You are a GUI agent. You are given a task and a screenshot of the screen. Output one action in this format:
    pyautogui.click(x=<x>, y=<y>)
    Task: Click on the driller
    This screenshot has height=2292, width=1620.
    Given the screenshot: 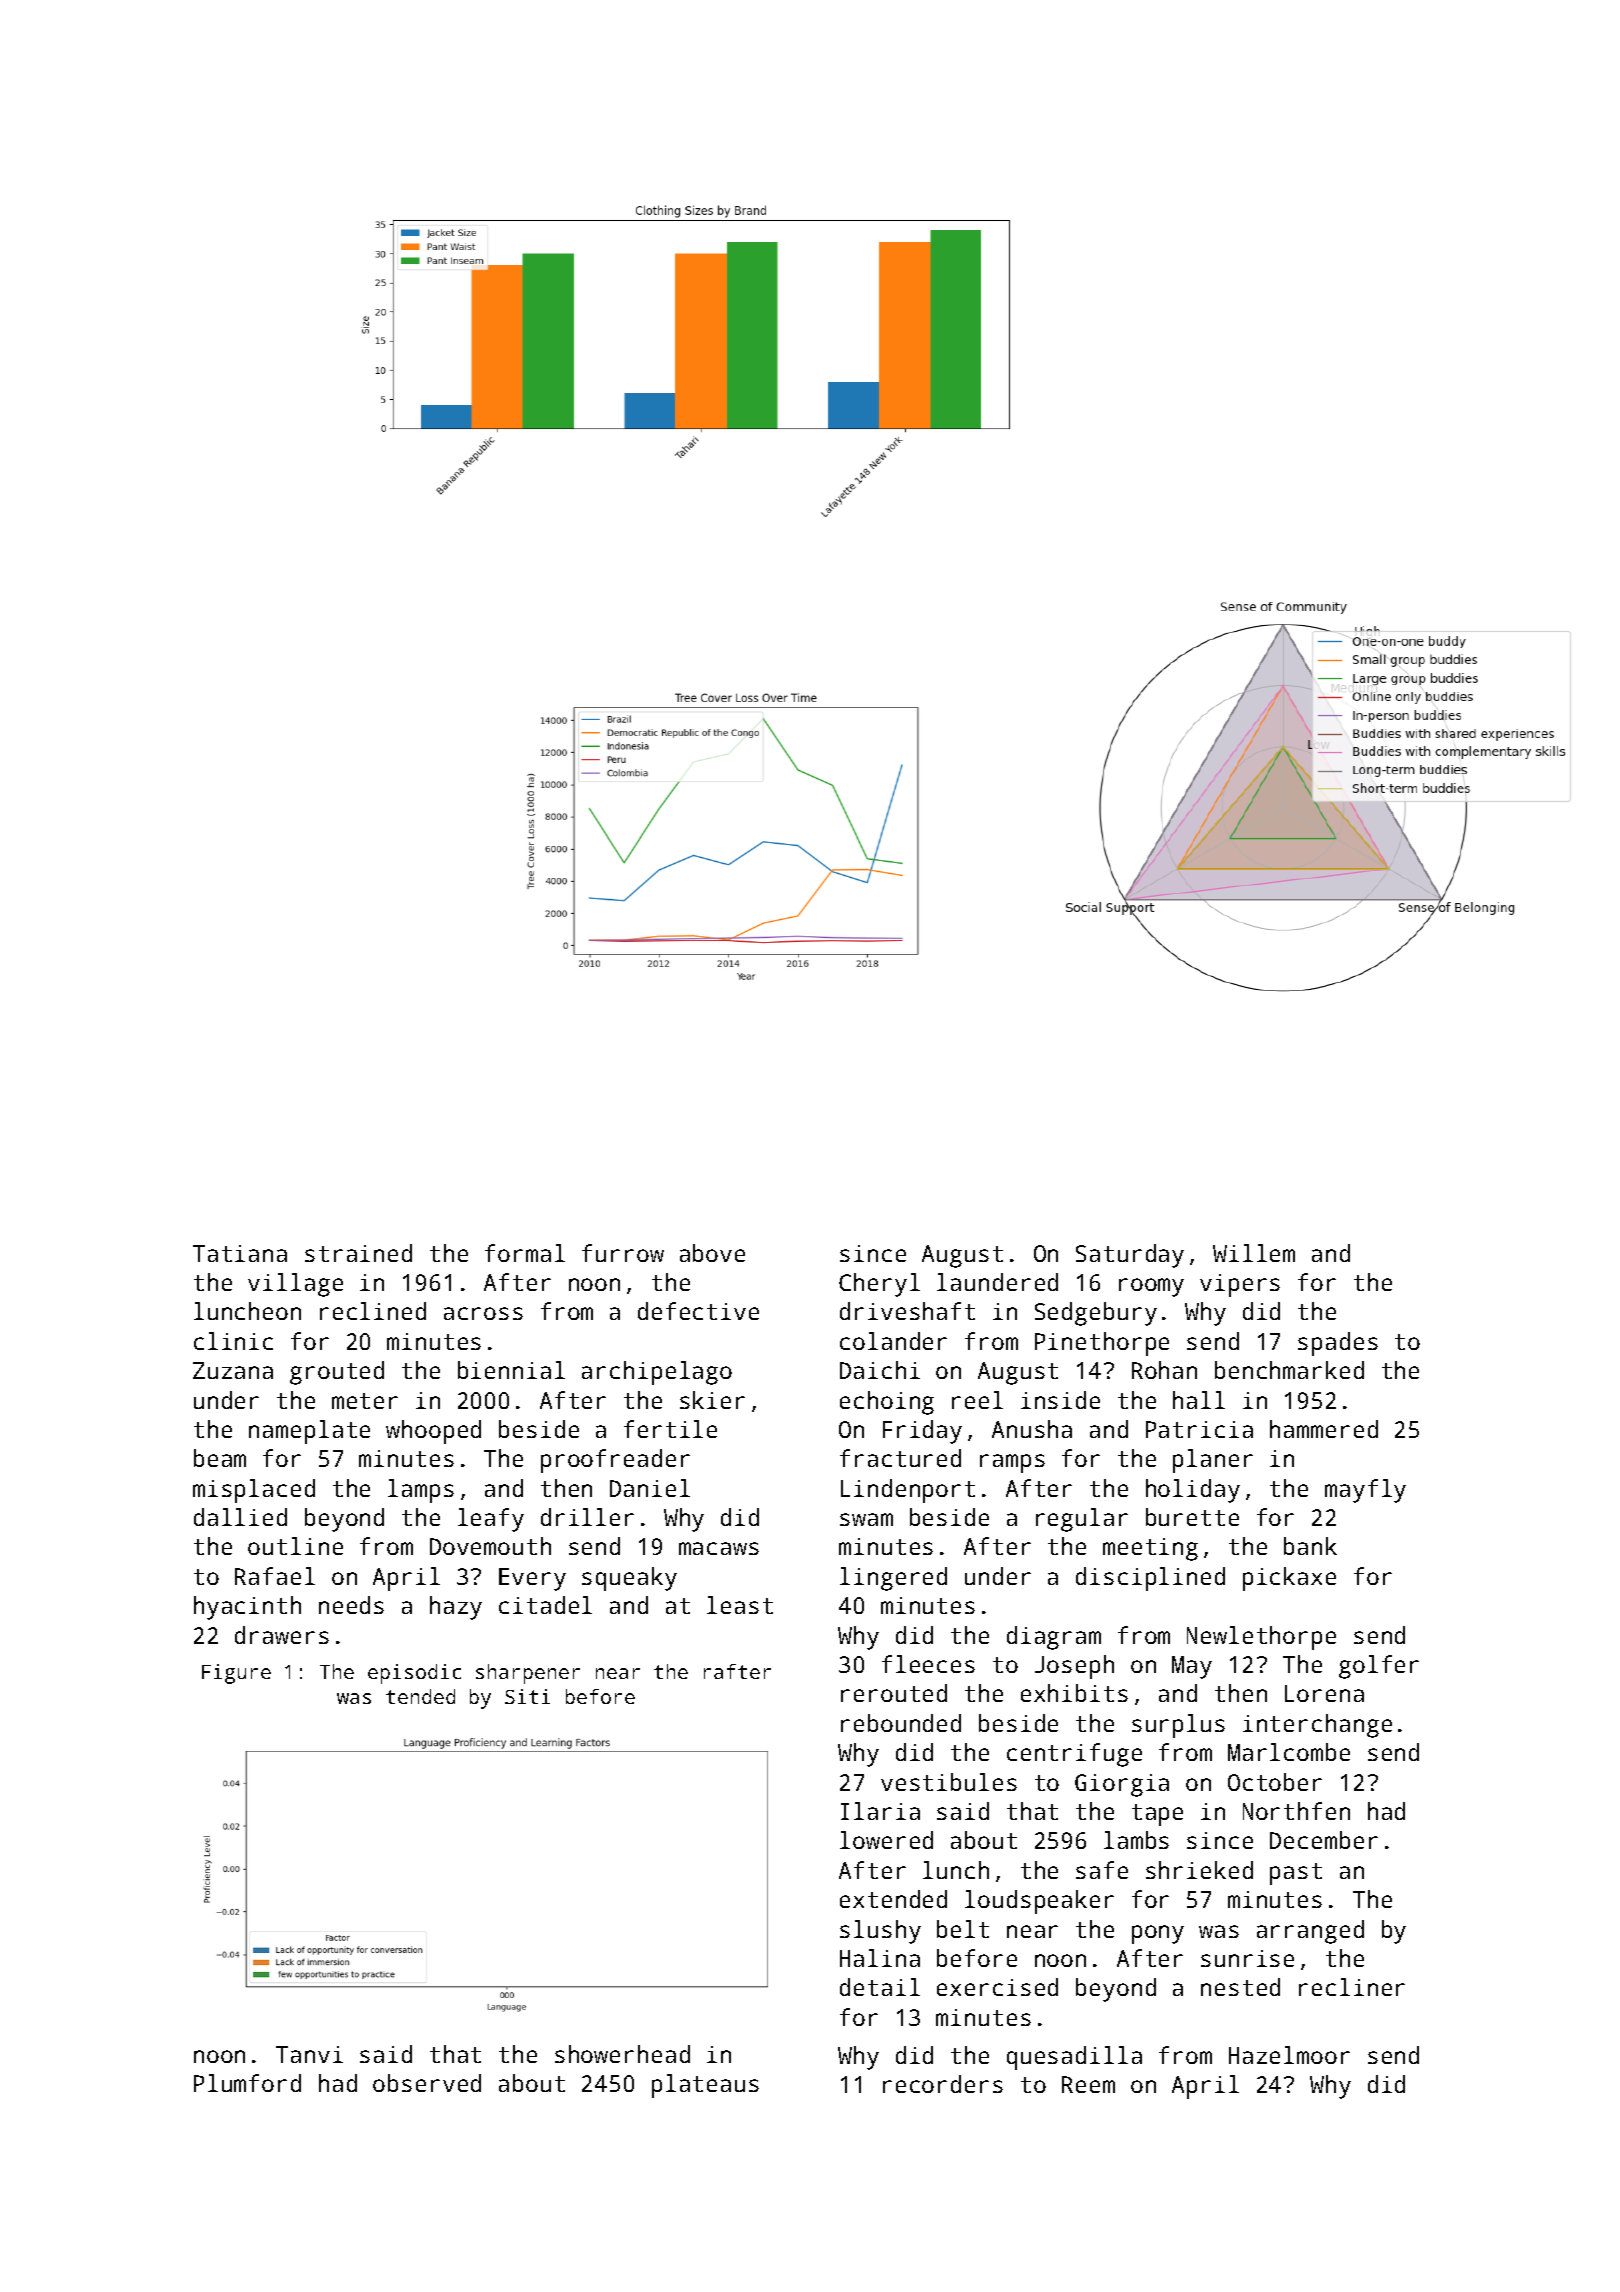 What is the action you would take?
    pyautogui.click(x=587, y=1517)
